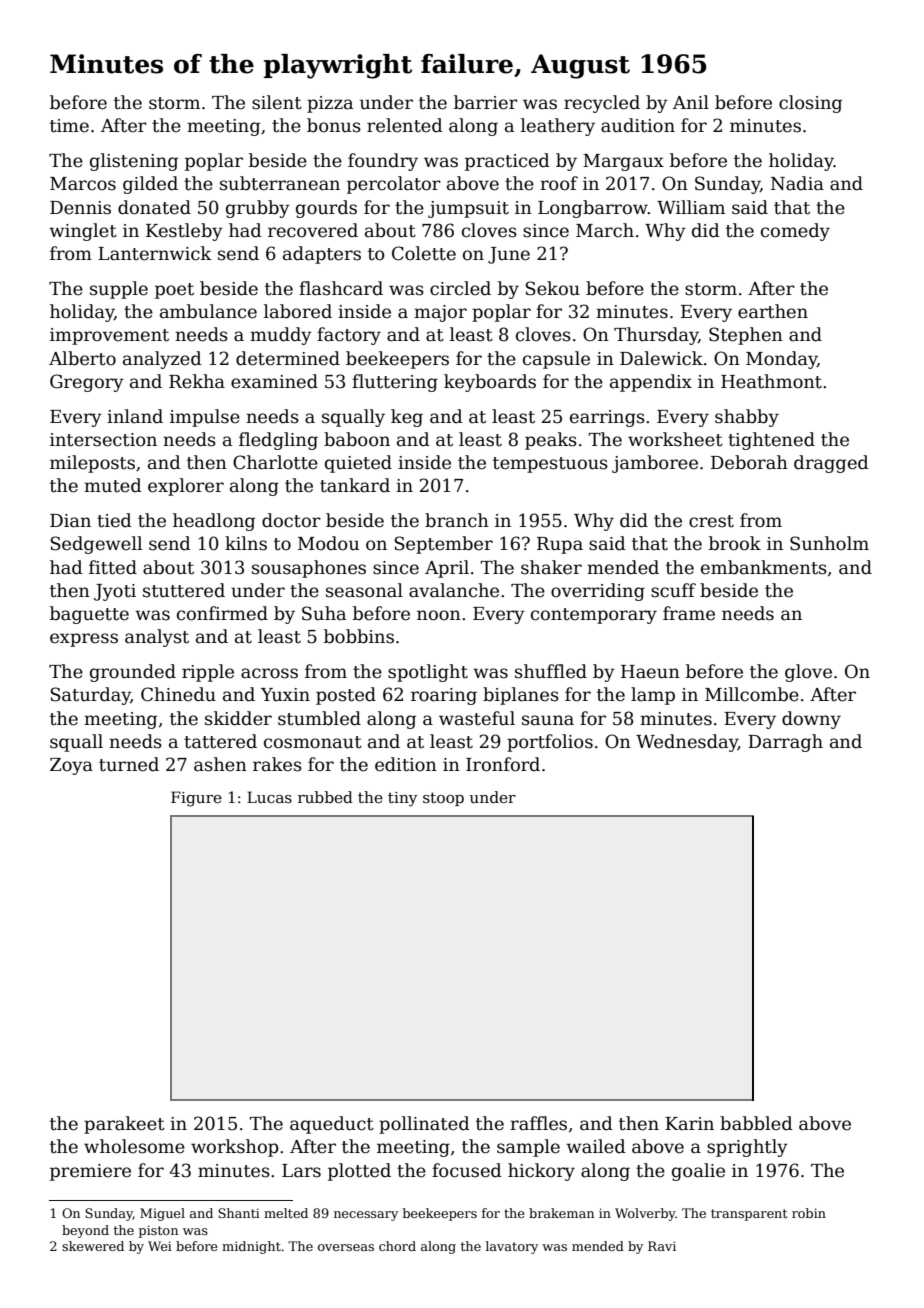 The height and width of the screenshot is (1308, 924). I want to click on branch, so click(457, 520).
